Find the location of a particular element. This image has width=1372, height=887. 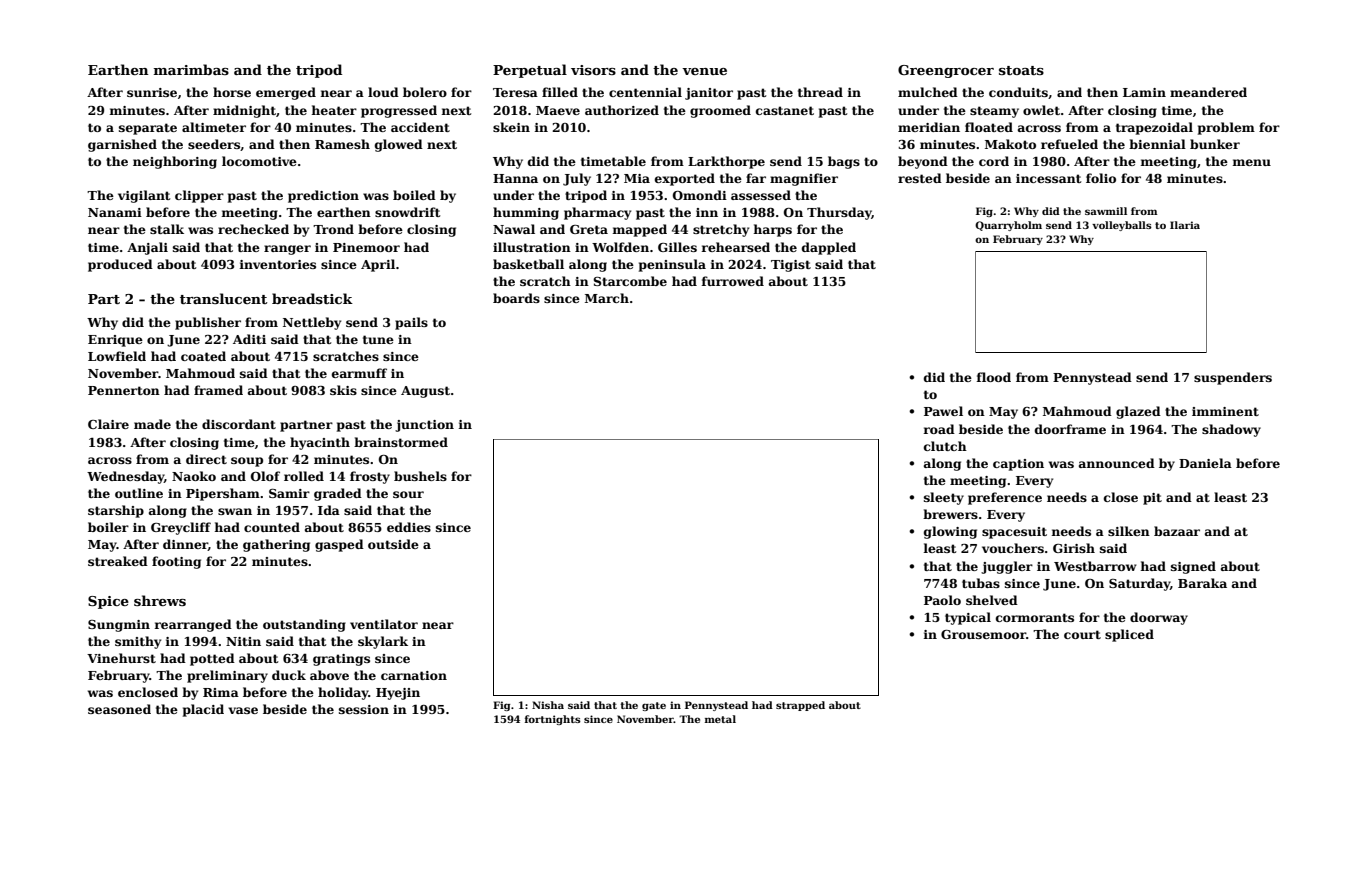

marimbas is located at coordinates (191, 69).
